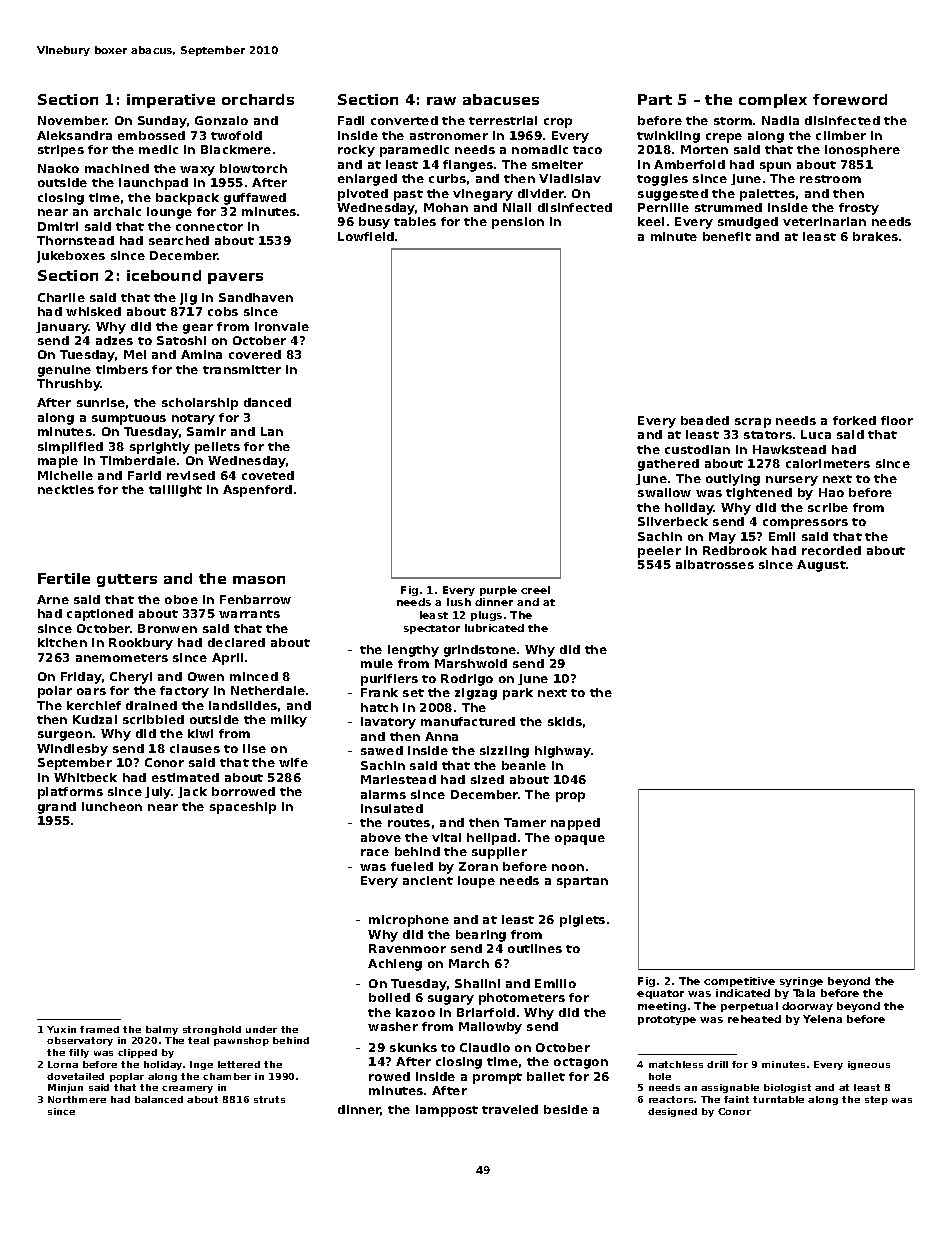 This screenshot has height=1233, width=952. What do you see at coordinates (258, 99) in the screenshot?
I see `orchards` at bounding box center [258, 99].
